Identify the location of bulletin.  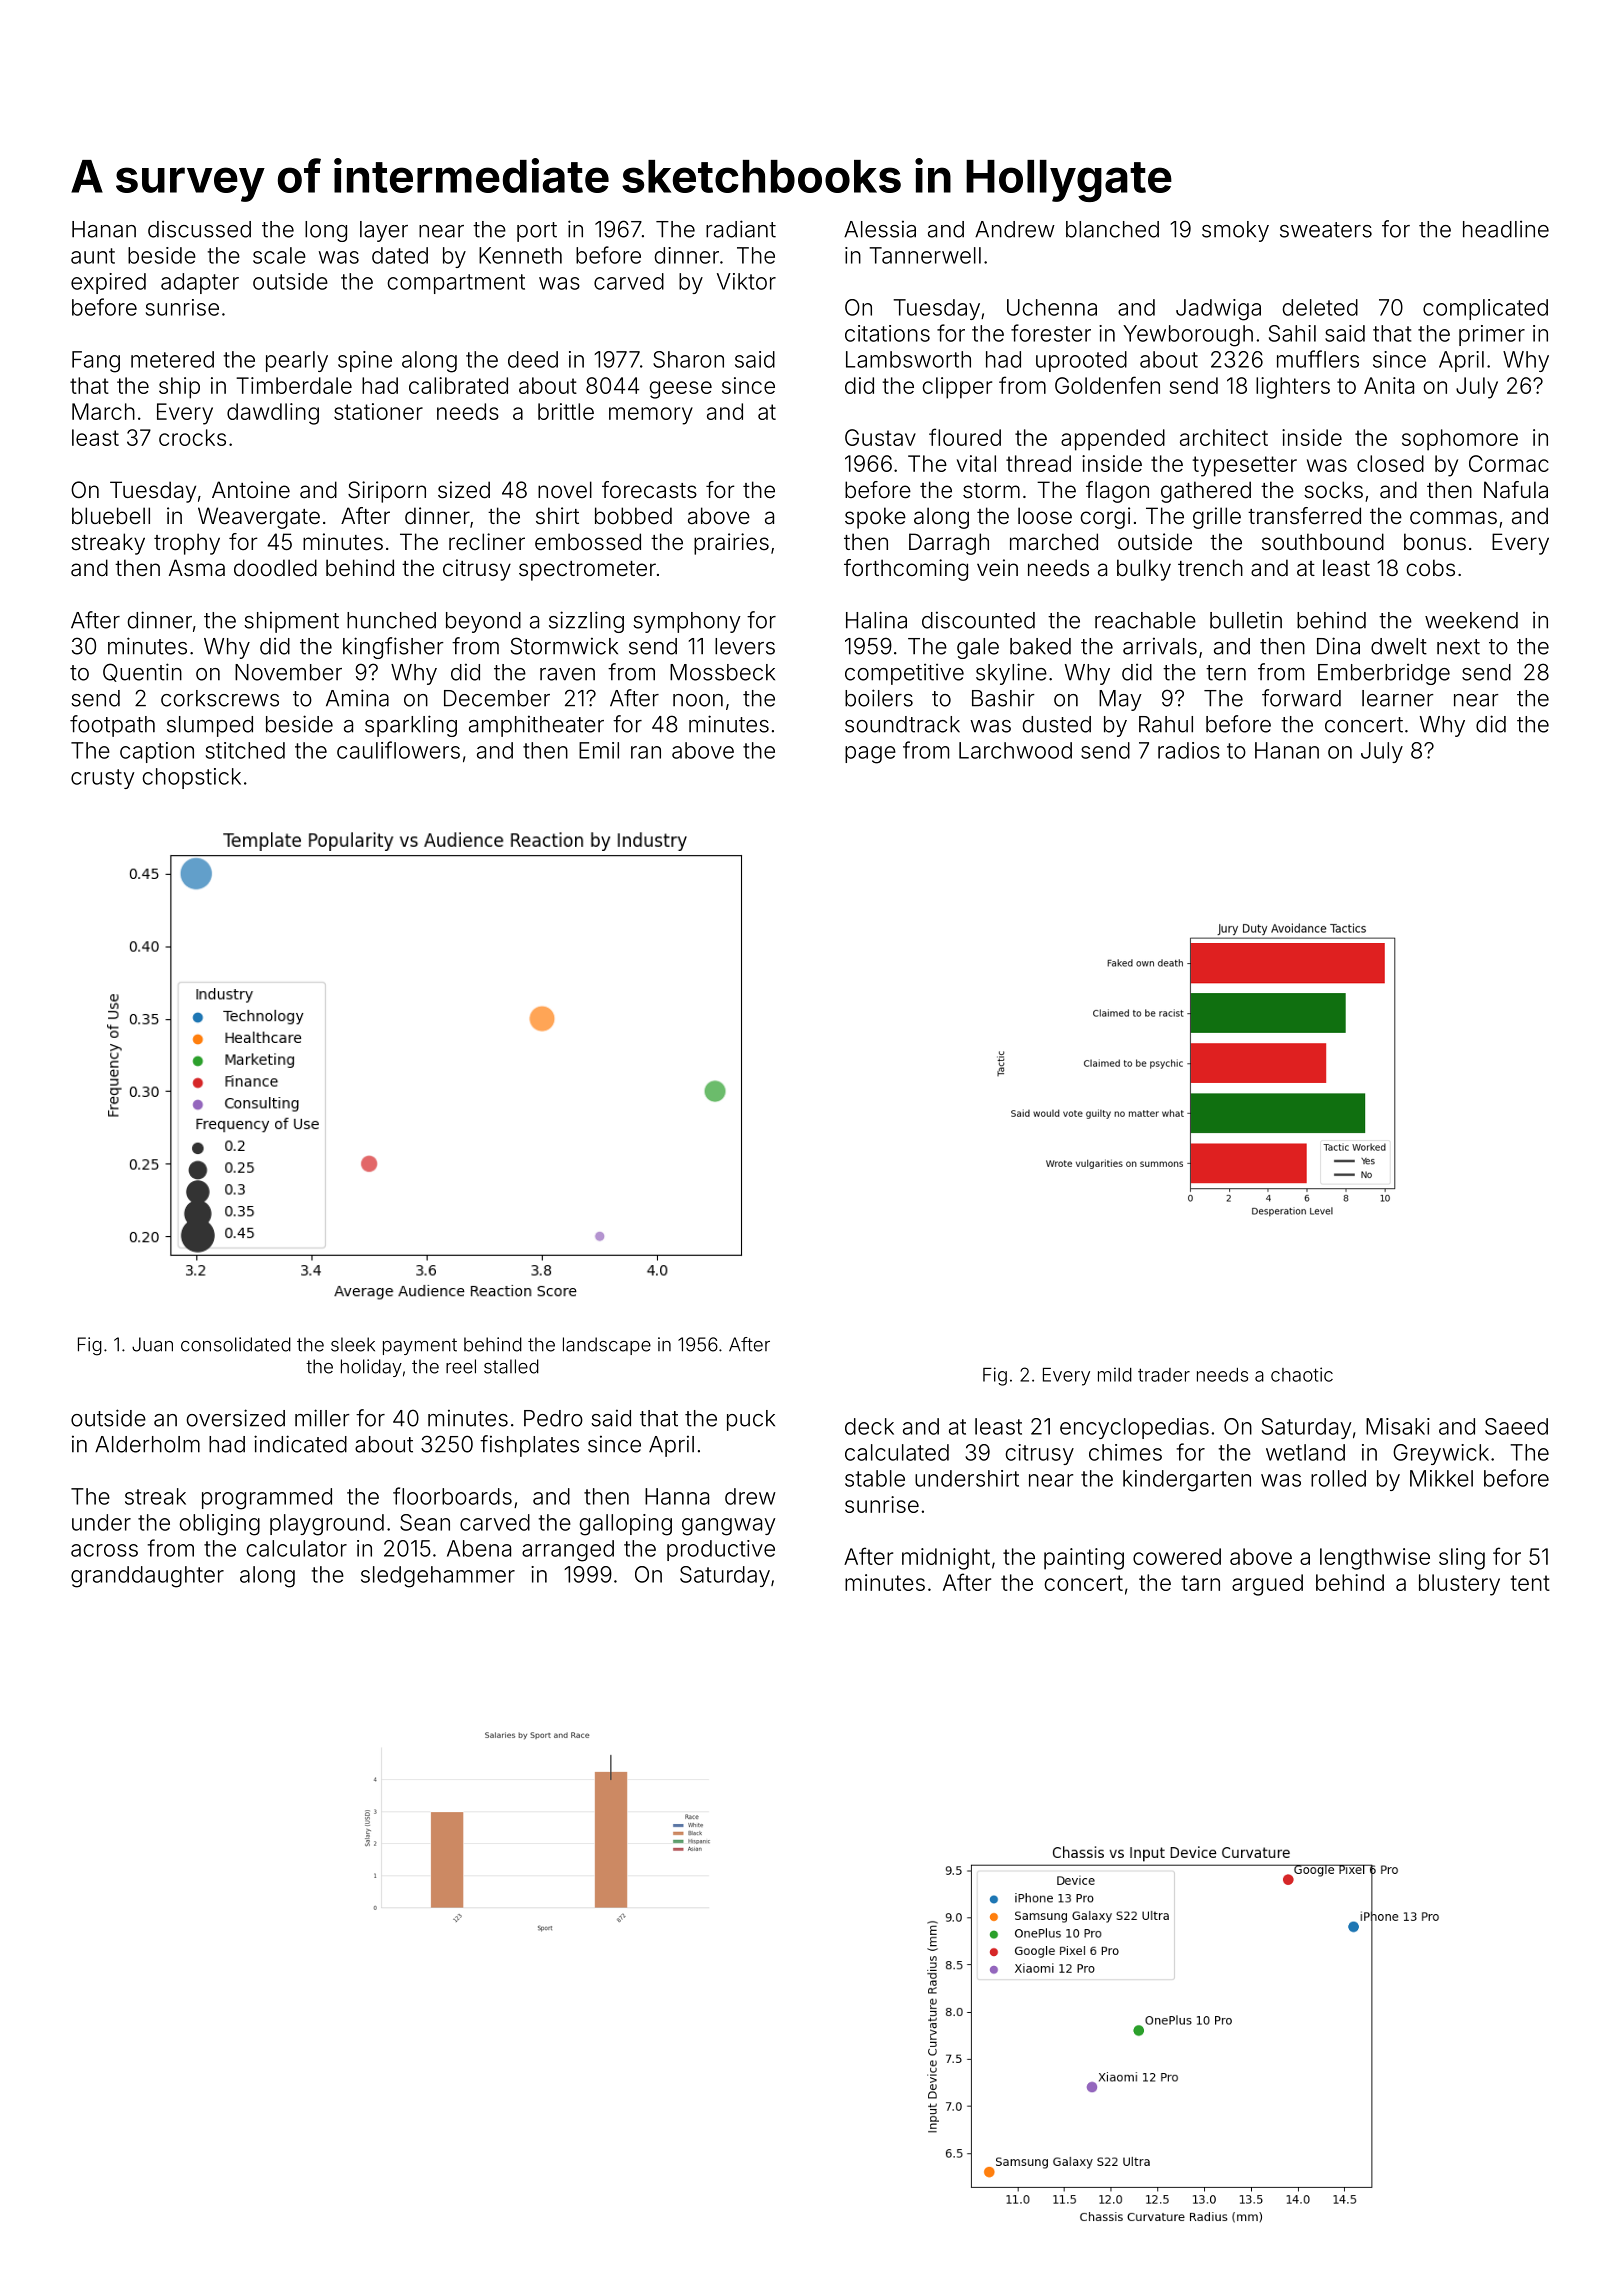
(1246, 620).
